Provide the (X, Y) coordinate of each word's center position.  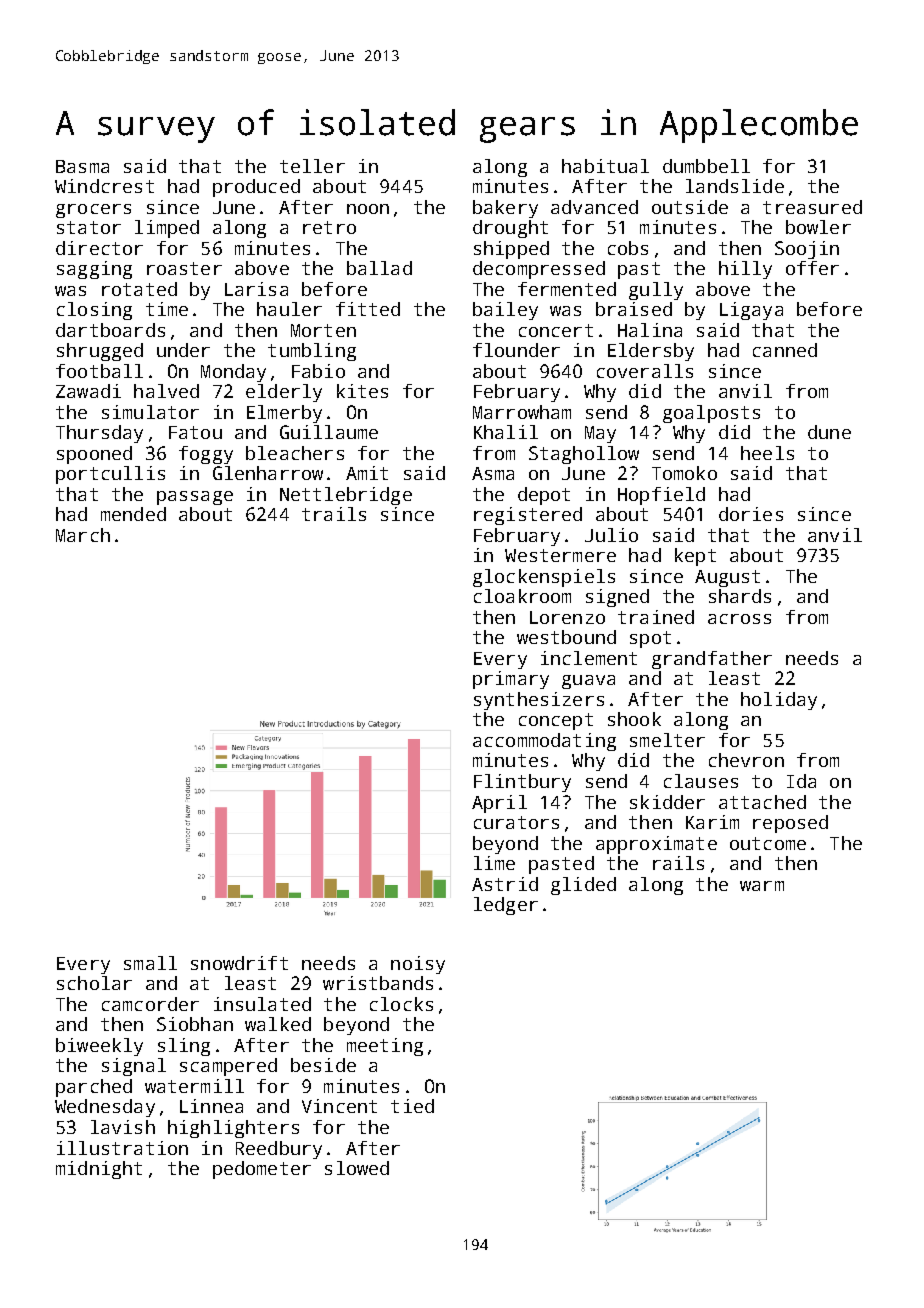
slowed (357, 1168)
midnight (99, 1170)
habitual (605, 166)
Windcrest (104, 186)
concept (556, 721)
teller (312, 166)
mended (133, 514)
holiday (779, 701)
